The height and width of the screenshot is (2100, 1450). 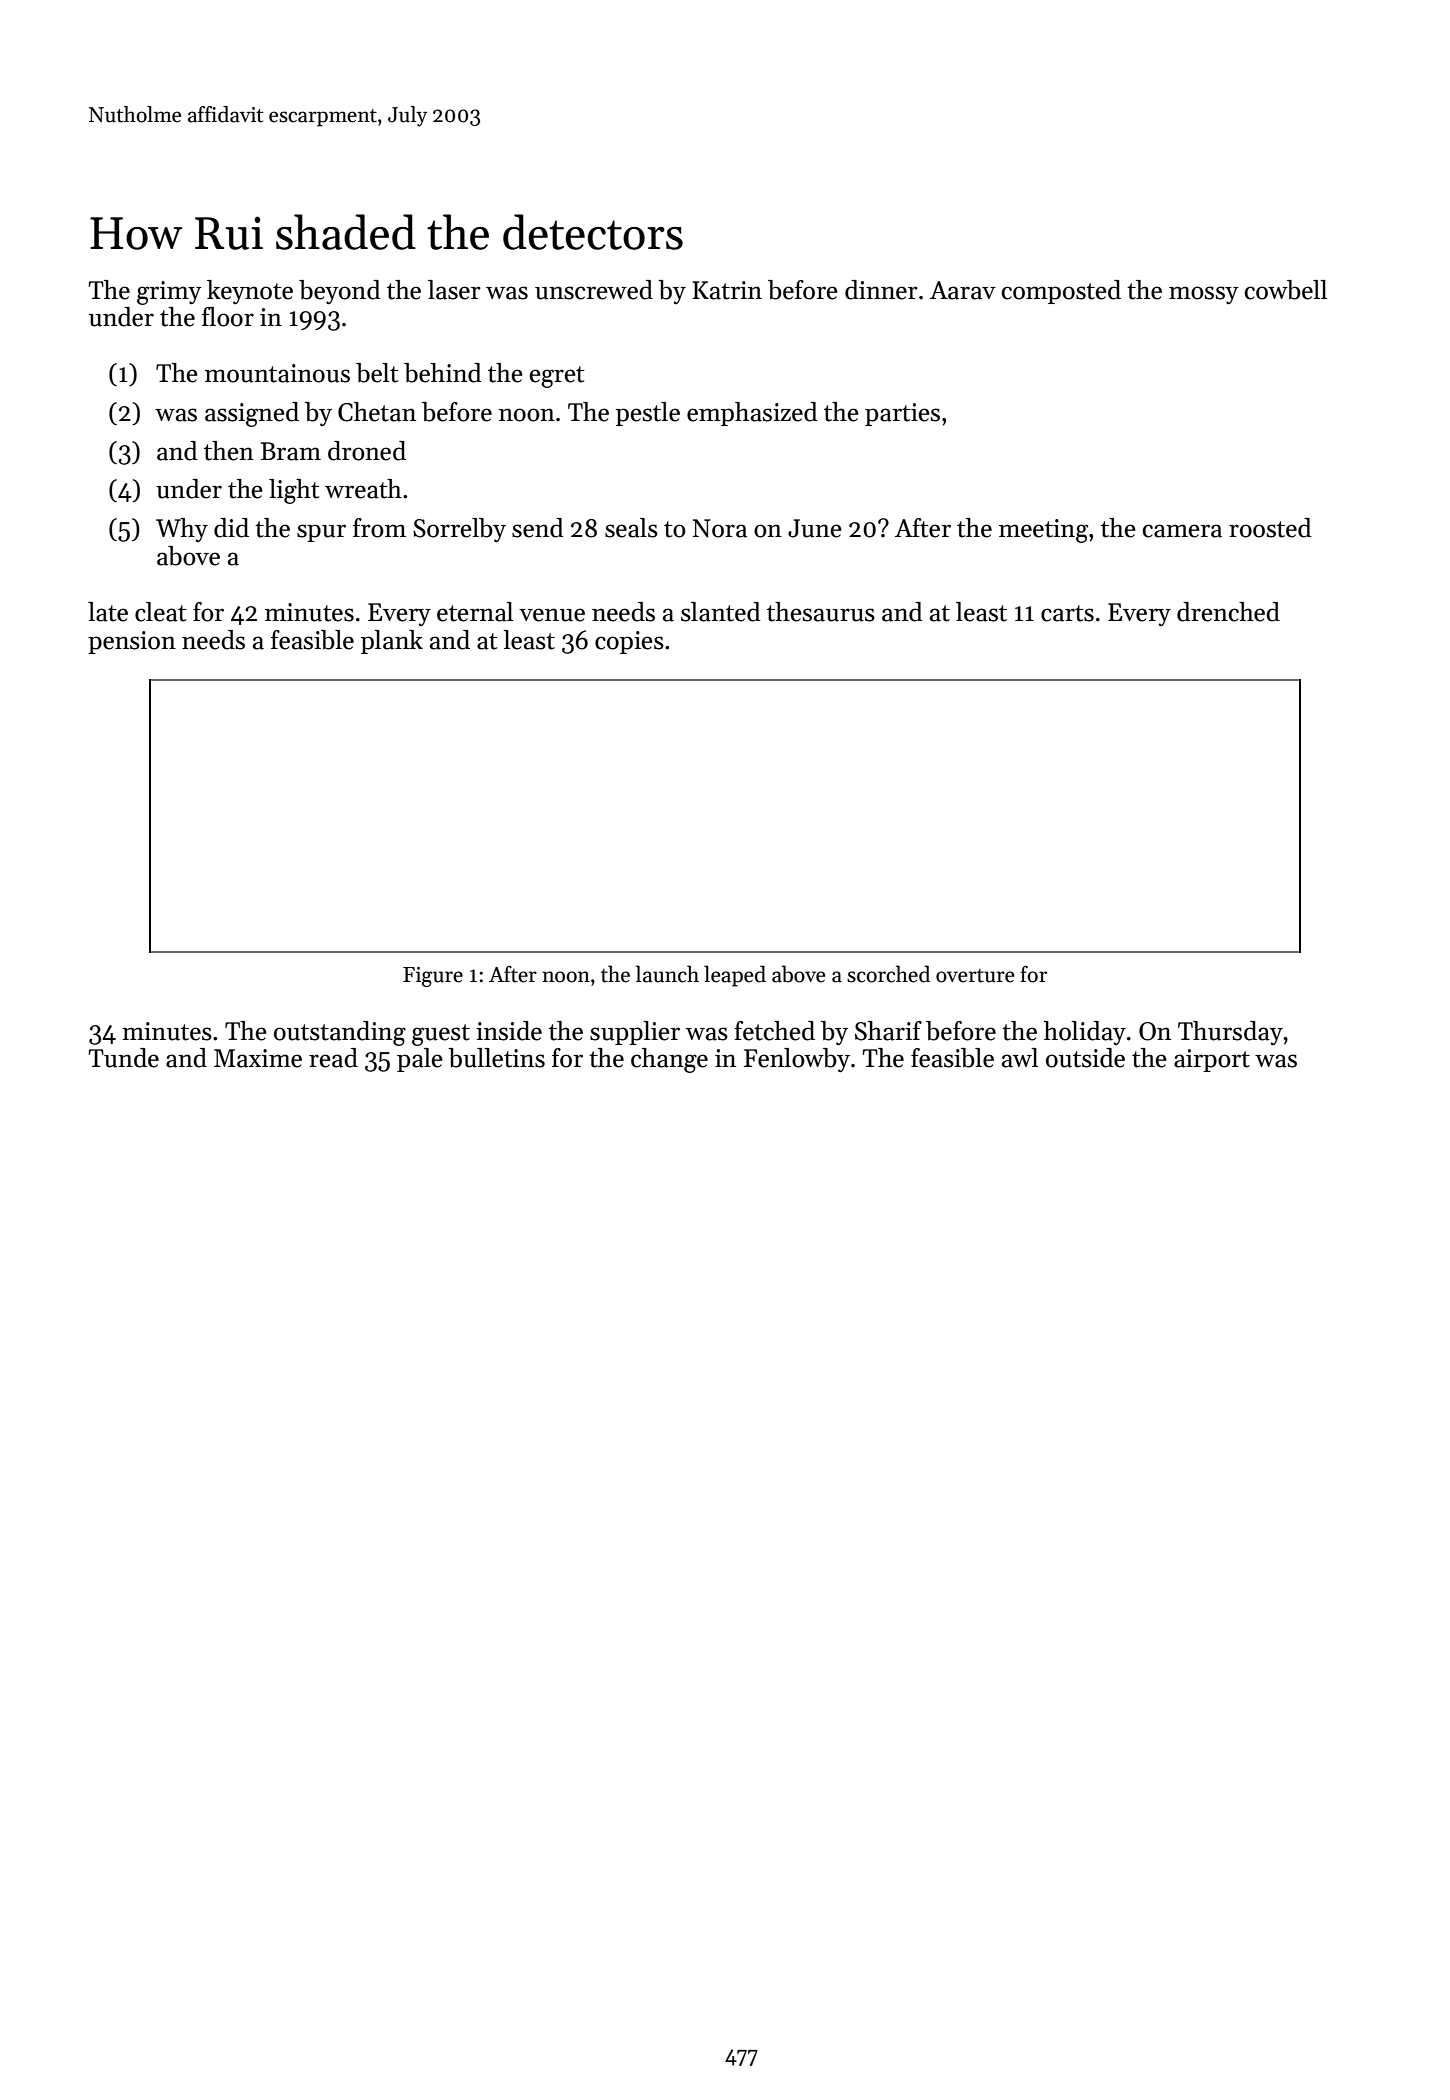 What do you see at coordinates (1286, 290) in the screenshot?
I see `cowbell` at bounding box center [1286, 290].
